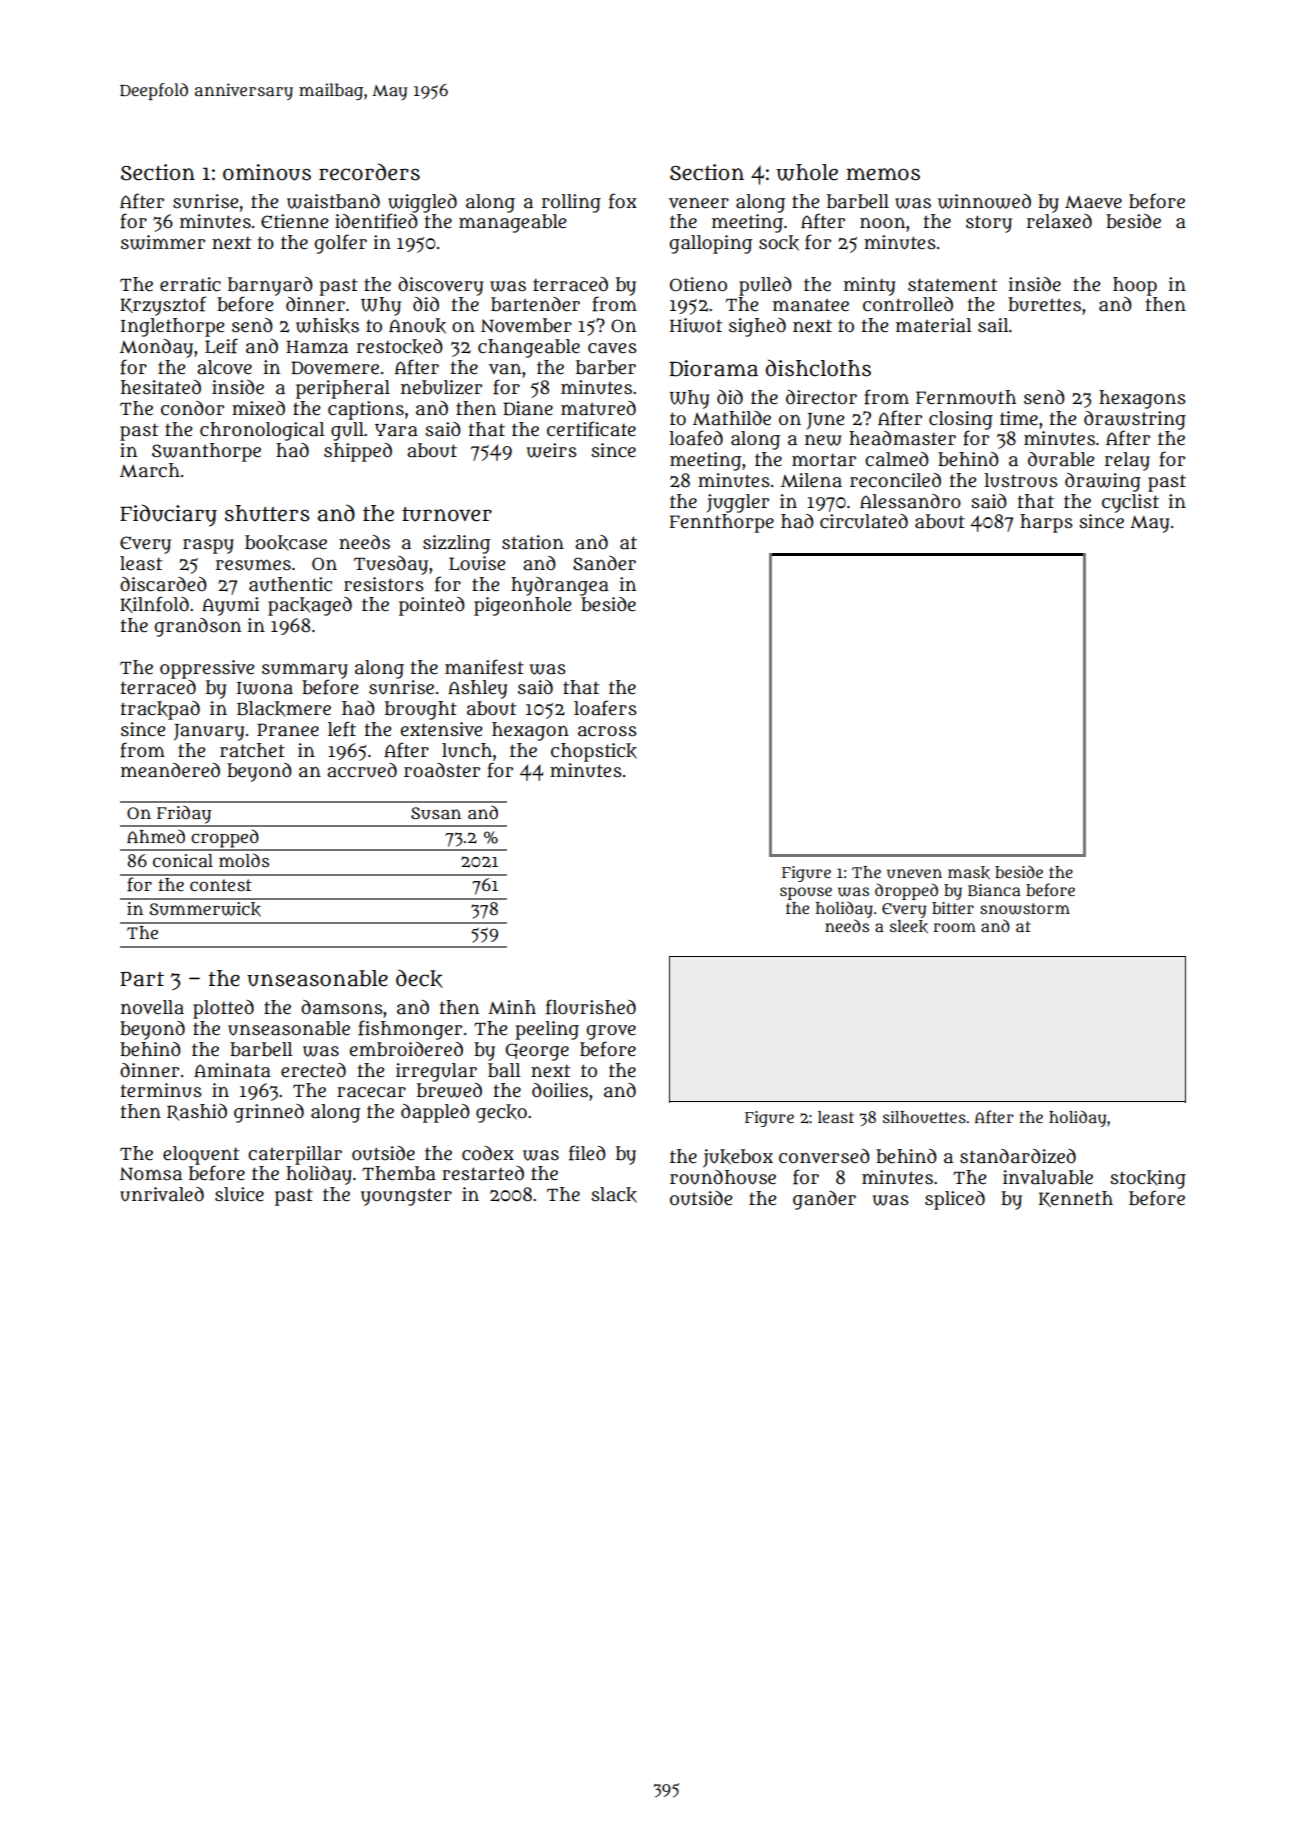 The image size is (1306, 1848). What do you see at coordinates (587, 1153) in the screenshot?
I see `filed` at bounding box center [587, 1153].
